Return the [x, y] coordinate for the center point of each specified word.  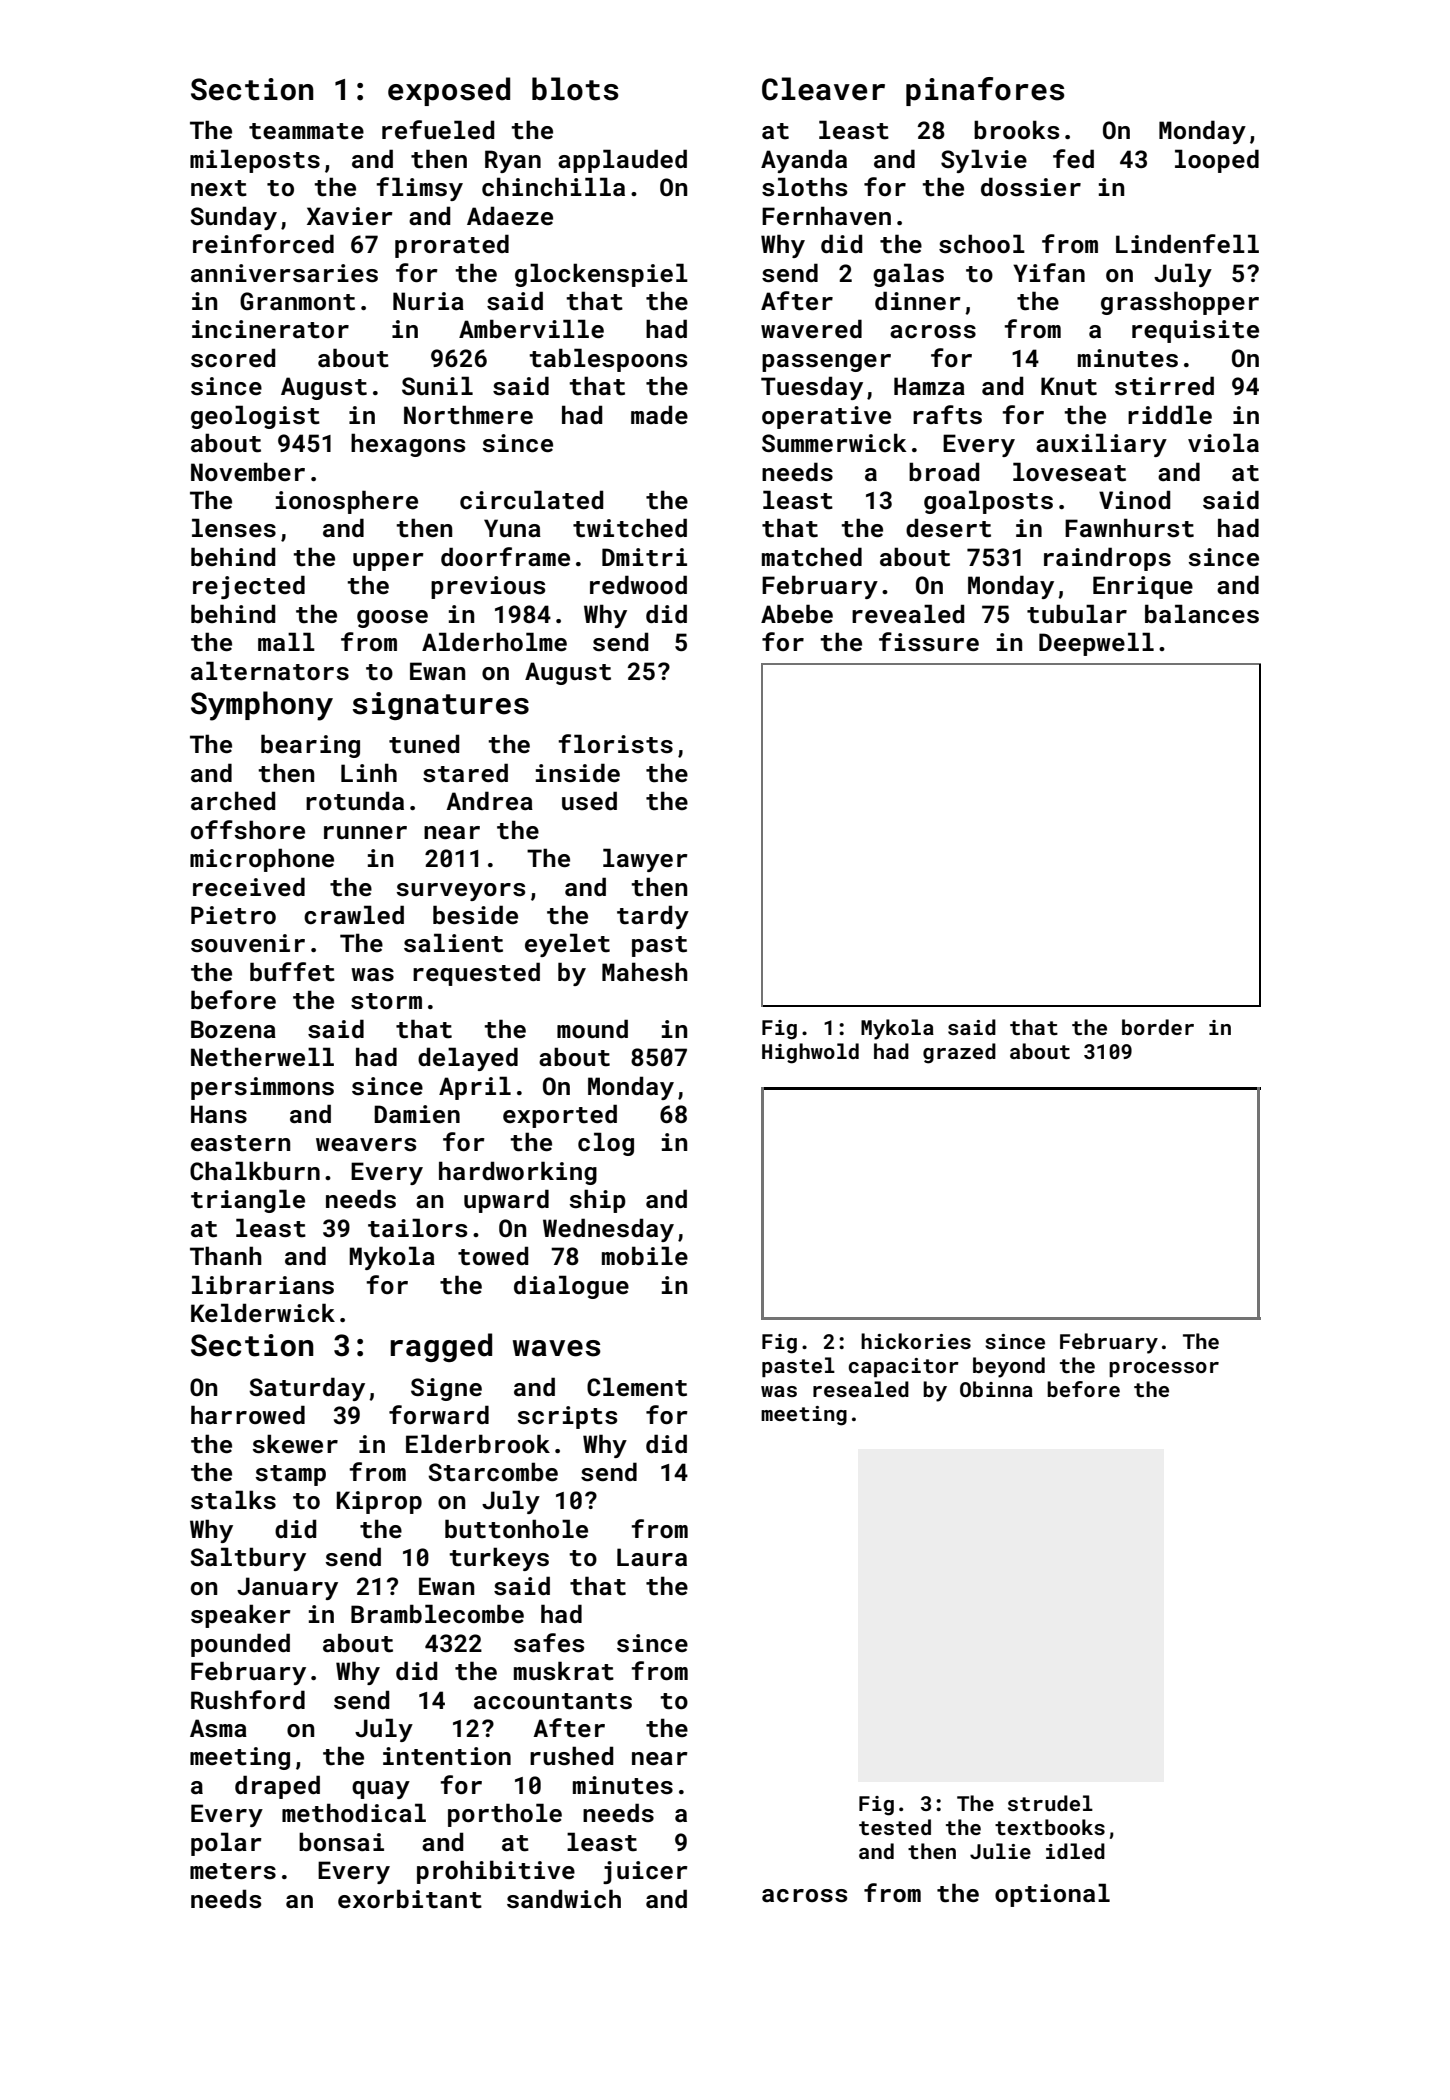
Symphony [262, 706]
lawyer [645, 860]
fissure [929, 642]
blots [575, 89]
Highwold [810, 1053]
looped [1217, 161]
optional [1052, 1895]
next [219, 188]
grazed [959, 1053]
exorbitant [410, 1899]
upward [506, 1201]
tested [895, 1827]
